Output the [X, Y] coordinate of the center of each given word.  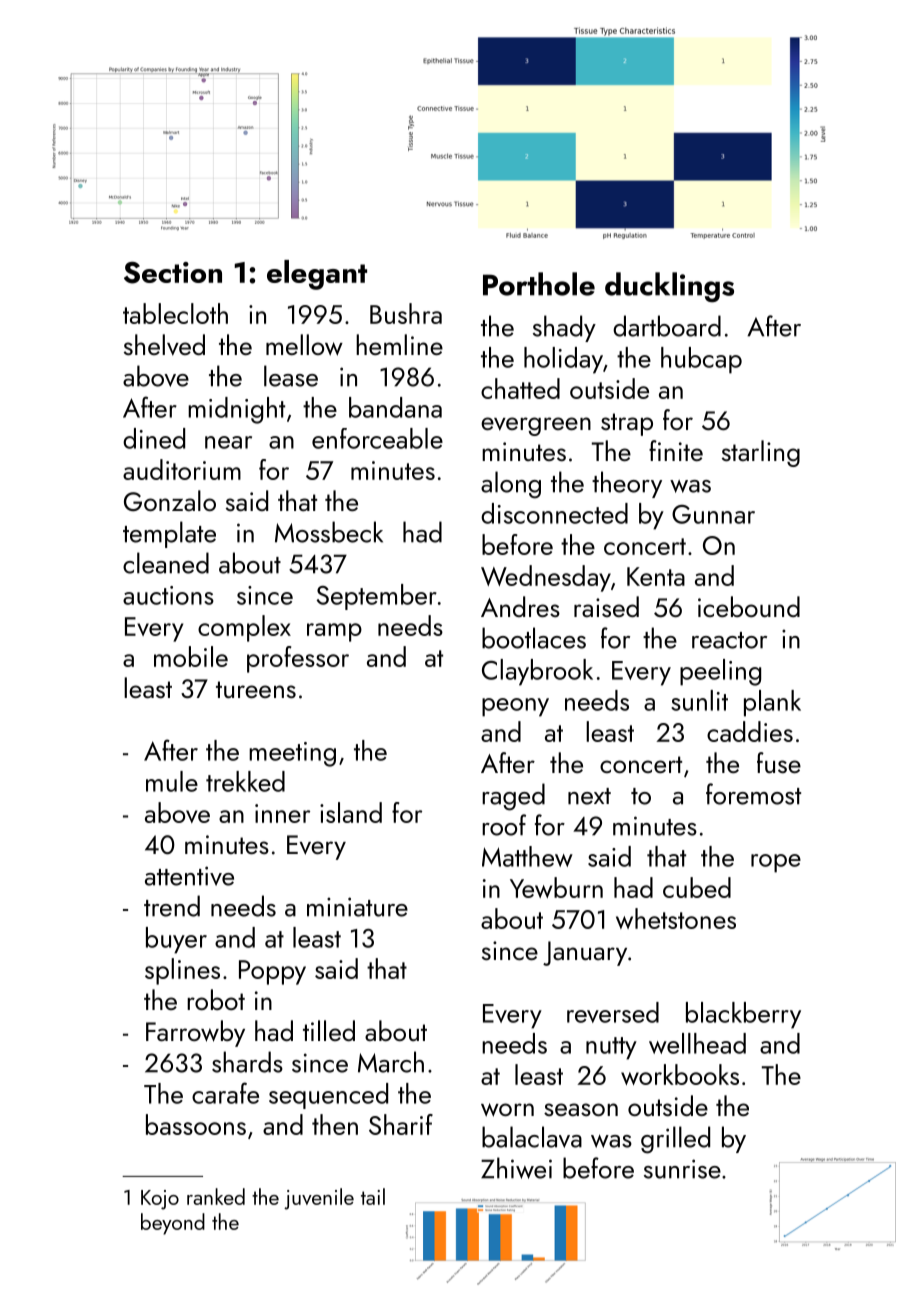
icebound [749, 606]
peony [515, 707]
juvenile [319, 1199]
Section [173, 273]
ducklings [669, 287]
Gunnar [713, 514]
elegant [317, 275]
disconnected [554, 513]
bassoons [196, 1124]
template [169, 534]
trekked [245, 781]
